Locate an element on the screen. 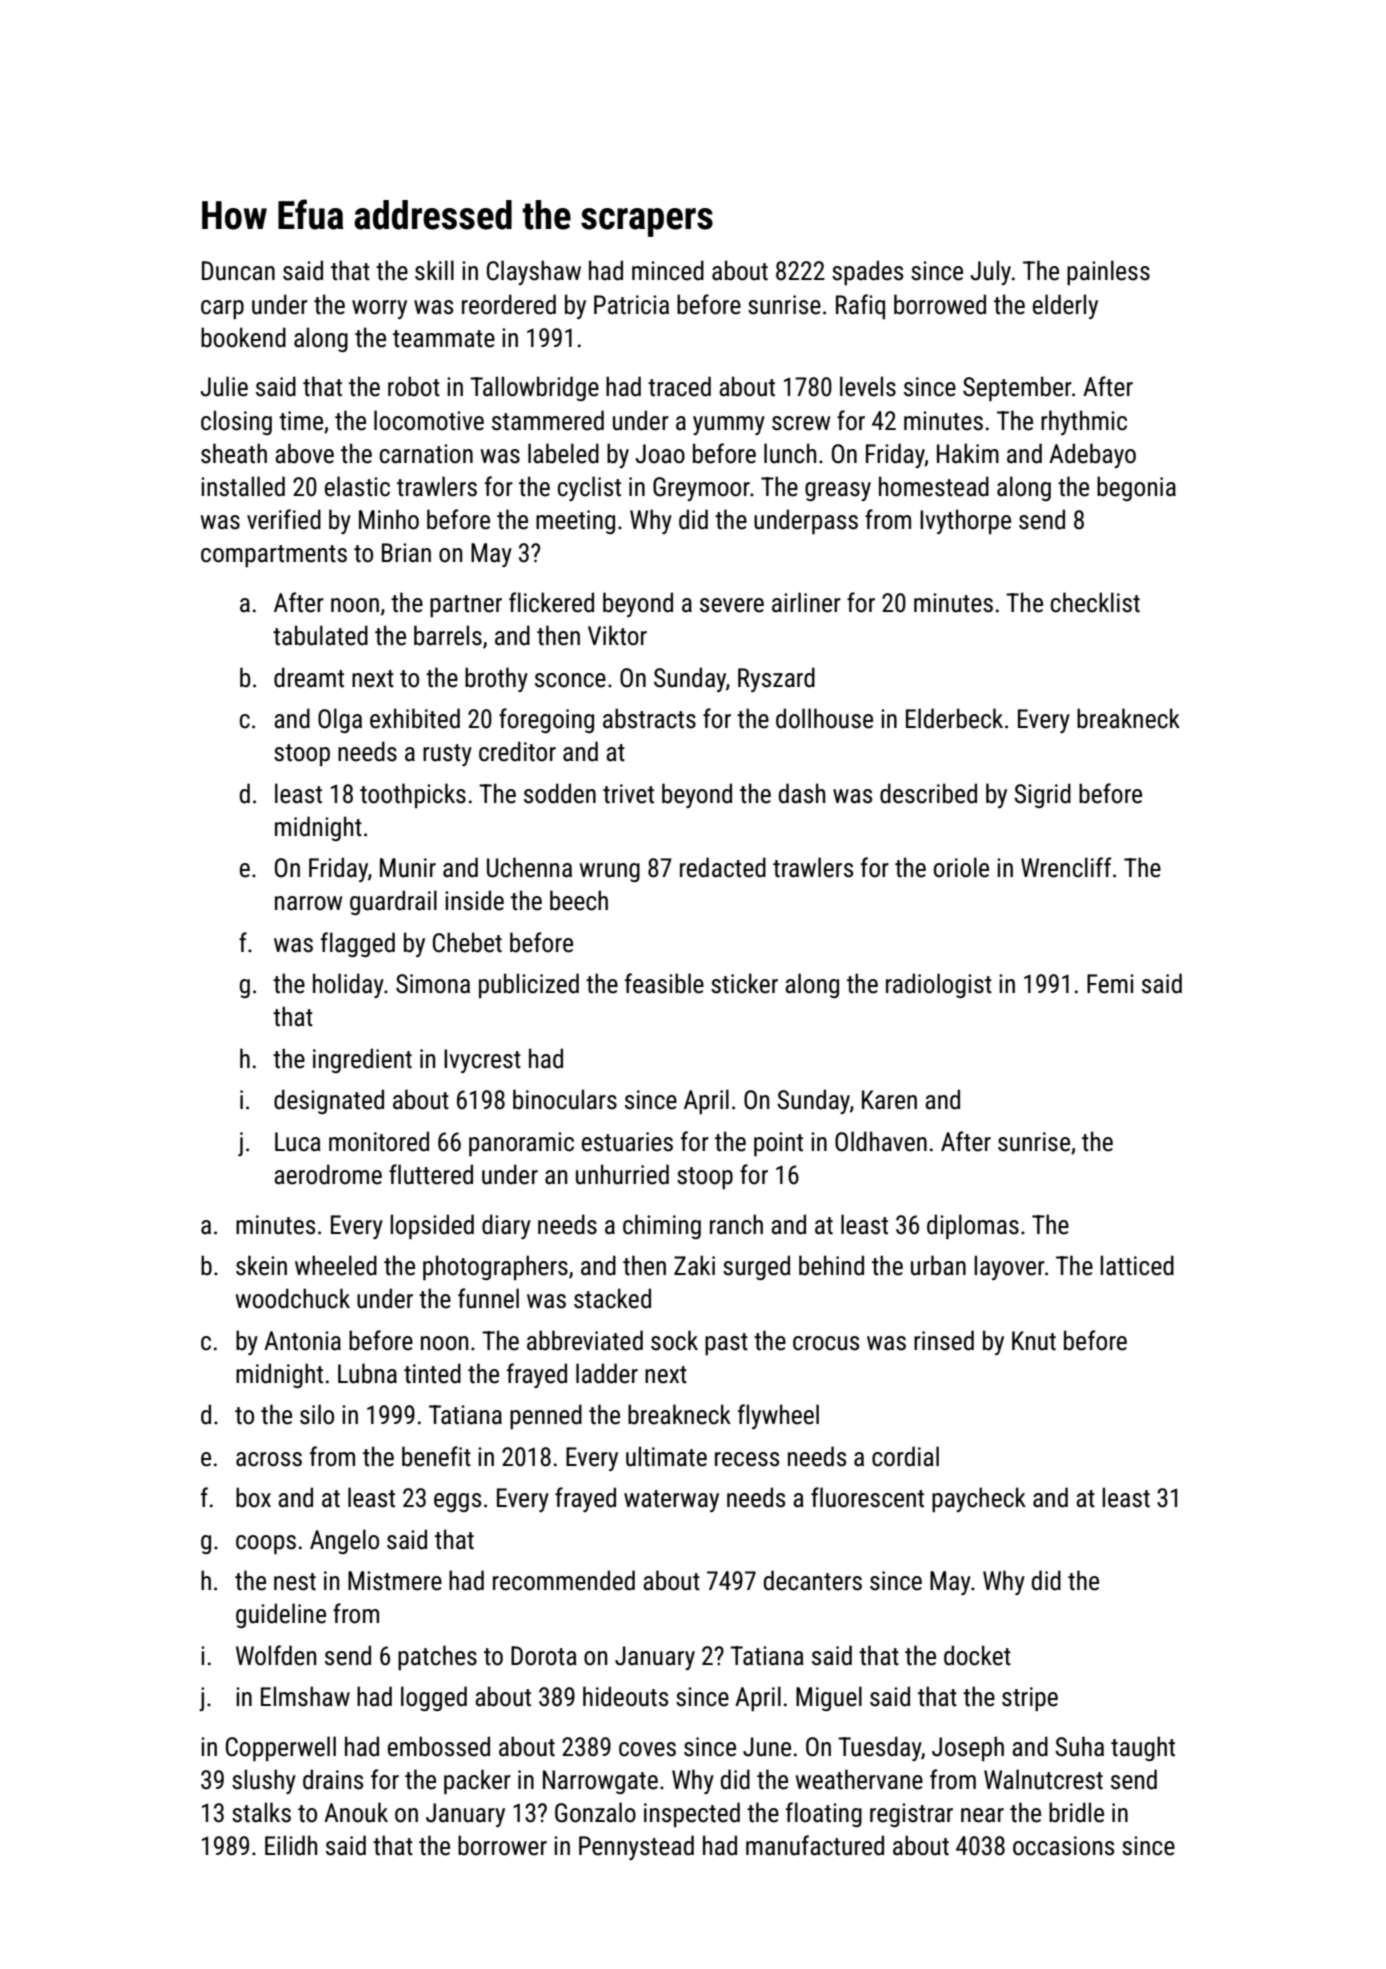 This screenshot has height=1969, width=1386. Femi is located at coordinates (1110, 984).
